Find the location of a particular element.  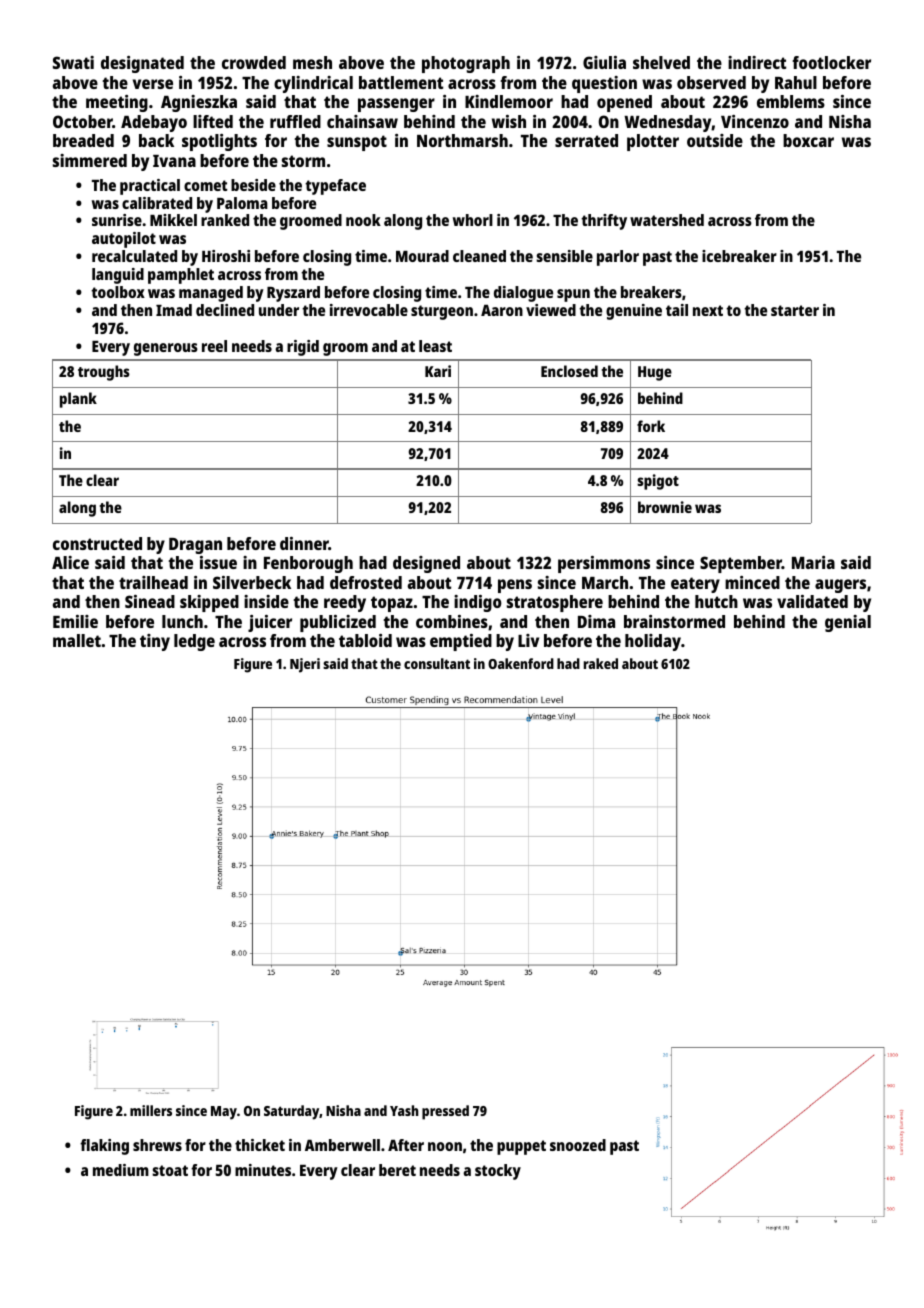

snoozed is located at coordinates (578, 1145).
